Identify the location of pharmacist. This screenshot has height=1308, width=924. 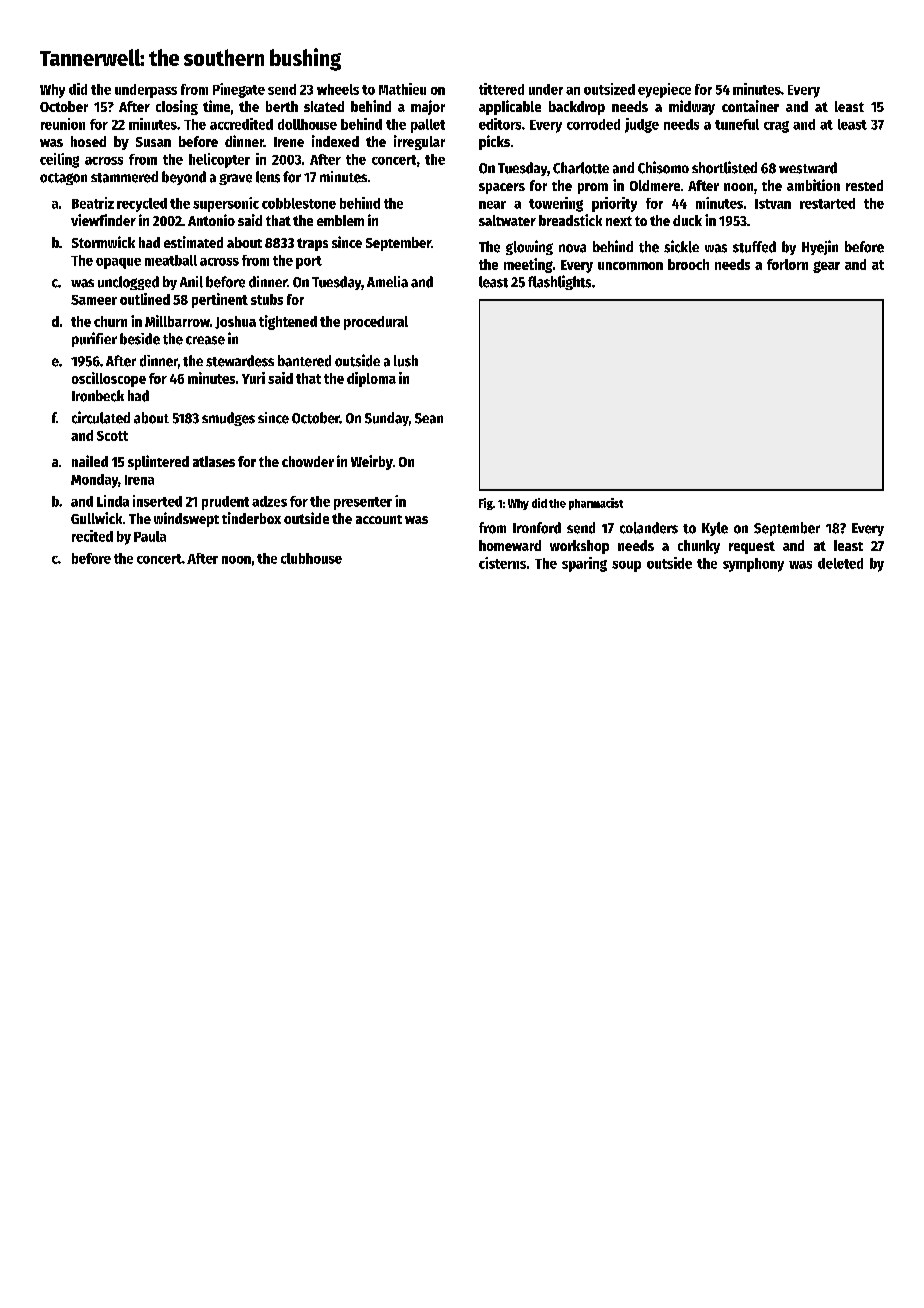
(596, 504).
